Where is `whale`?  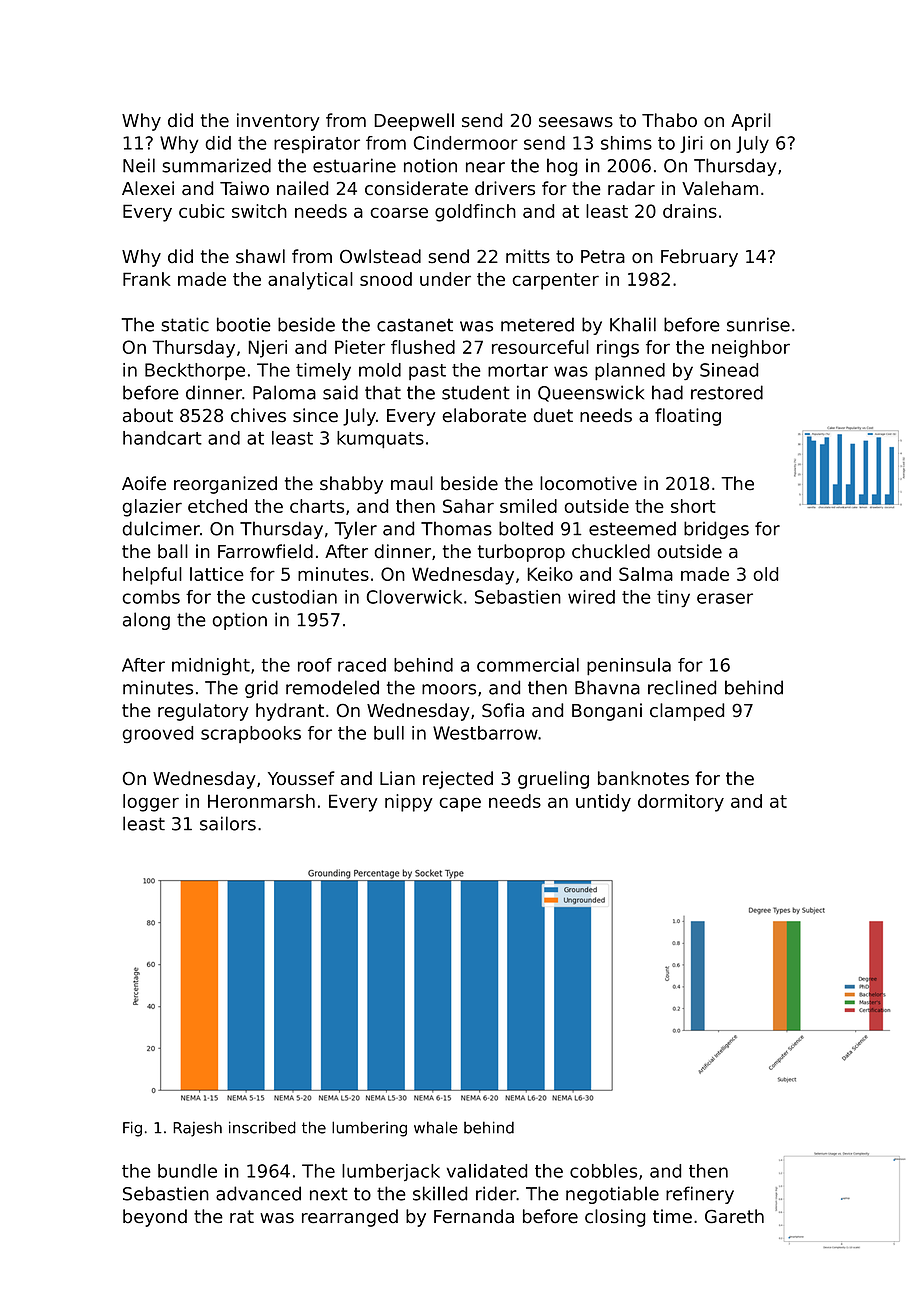
whale is located at coordinates (436, 1127).
